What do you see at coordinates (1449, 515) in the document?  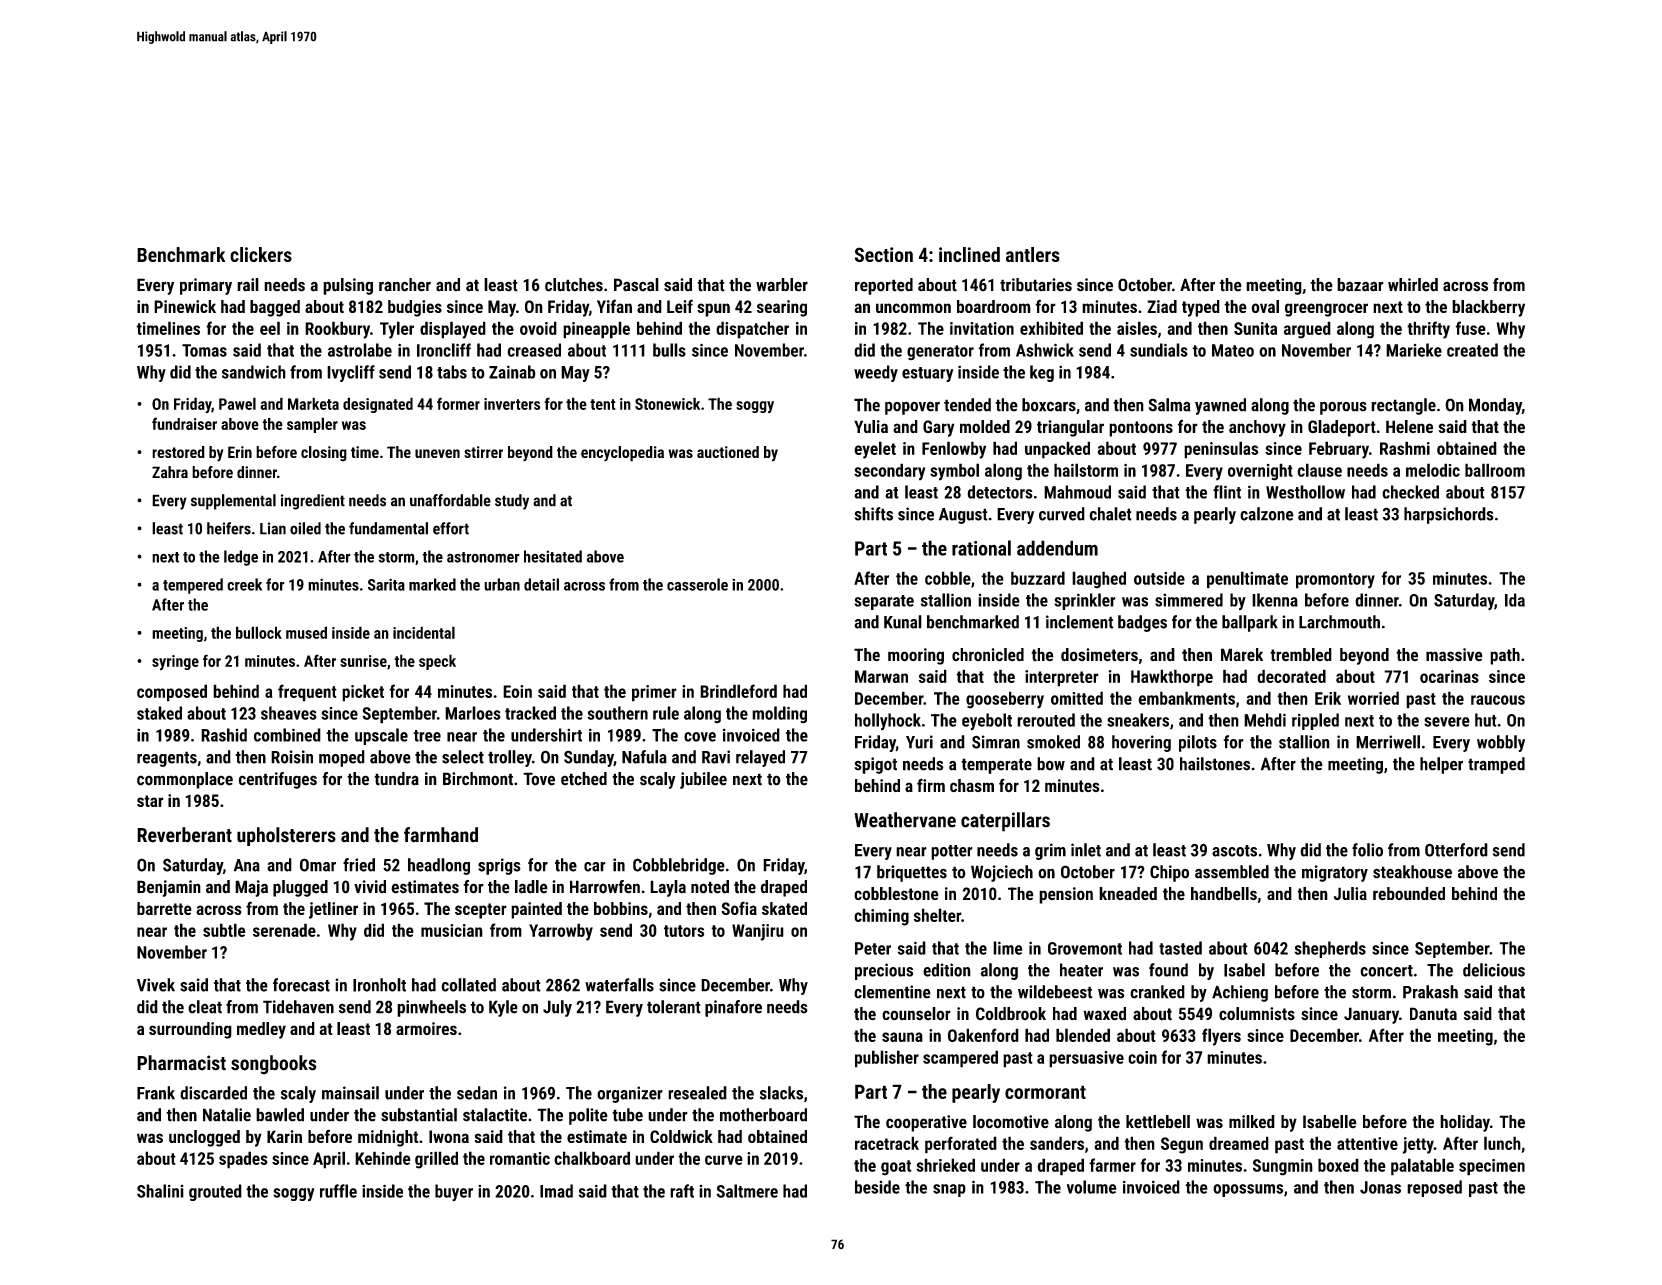 I see `harpsichords` at bounding box center [1449, 515].
